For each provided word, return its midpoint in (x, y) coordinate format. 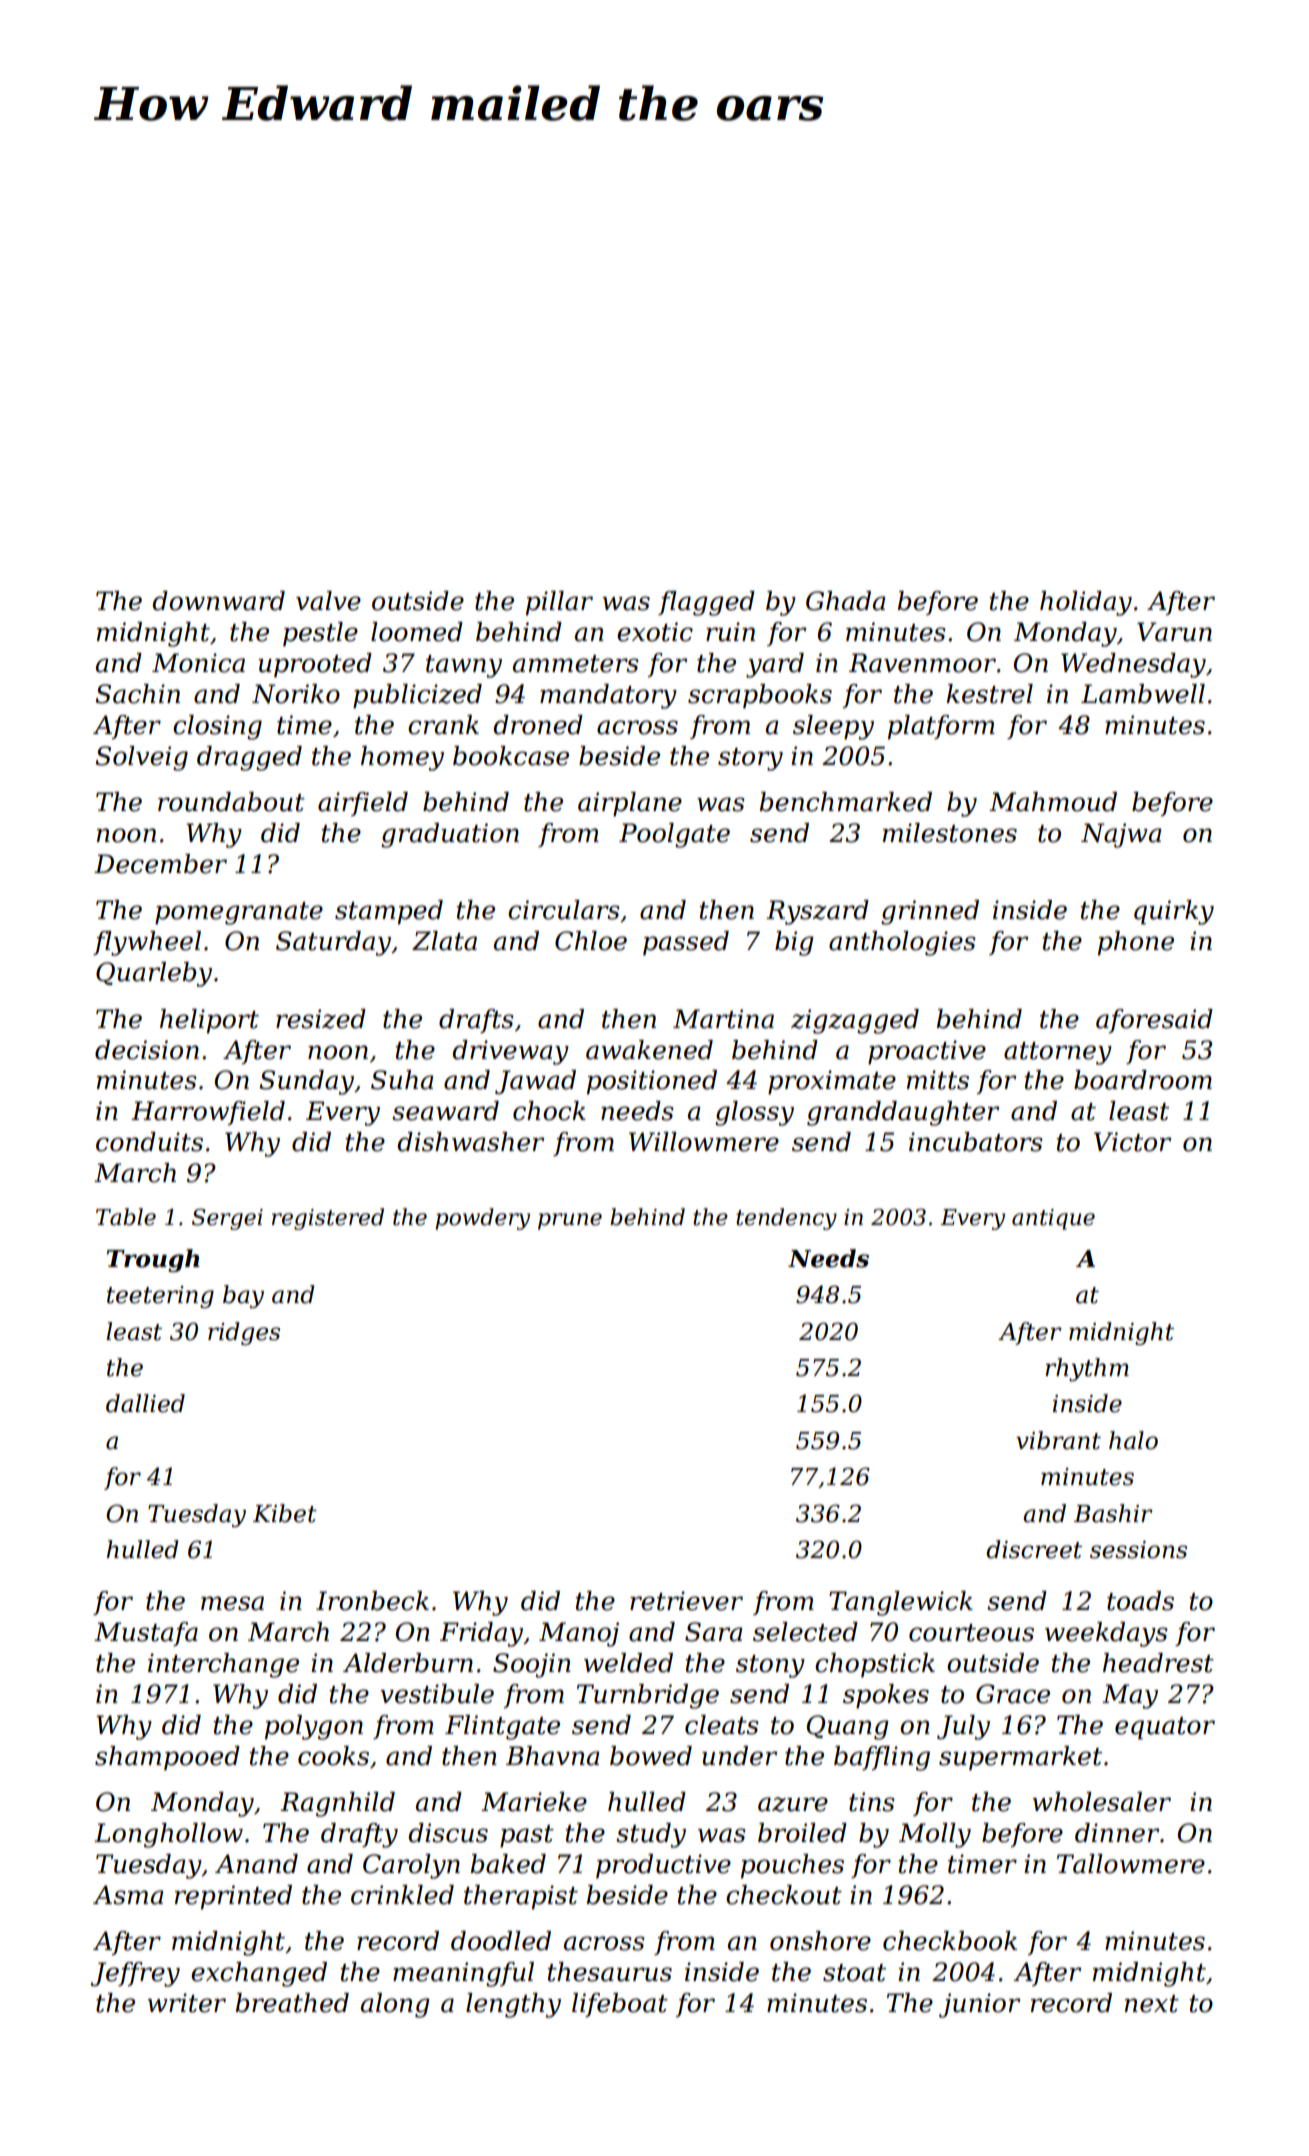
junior (979, 2005)
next (1152, 2004)
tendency (786, 1219)
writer (187, 2003)
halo (1133, 1440)
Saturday (333, 943)
